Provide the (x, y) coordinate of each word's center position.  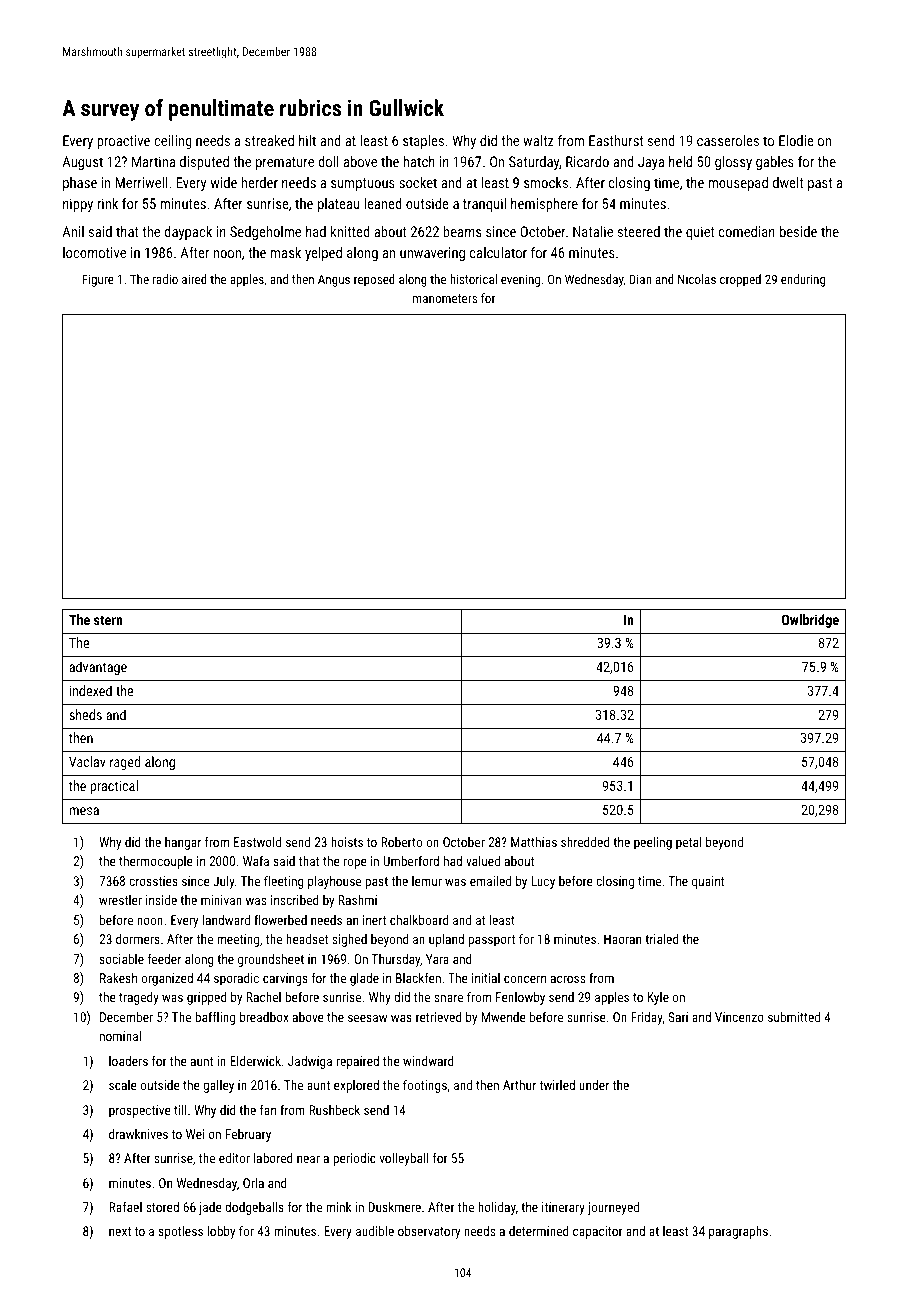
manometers (445, 298)
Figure (98, 280)
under (594, 1085)
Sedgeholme (265, 233)
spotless (181, 1232)
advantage (98, 668)
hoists (347, 842)
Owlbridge (810, 621)
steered (639, 231)
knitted (350, 231)
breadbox (264, 1017)
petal (688, 843)
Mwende (504, 1017)
